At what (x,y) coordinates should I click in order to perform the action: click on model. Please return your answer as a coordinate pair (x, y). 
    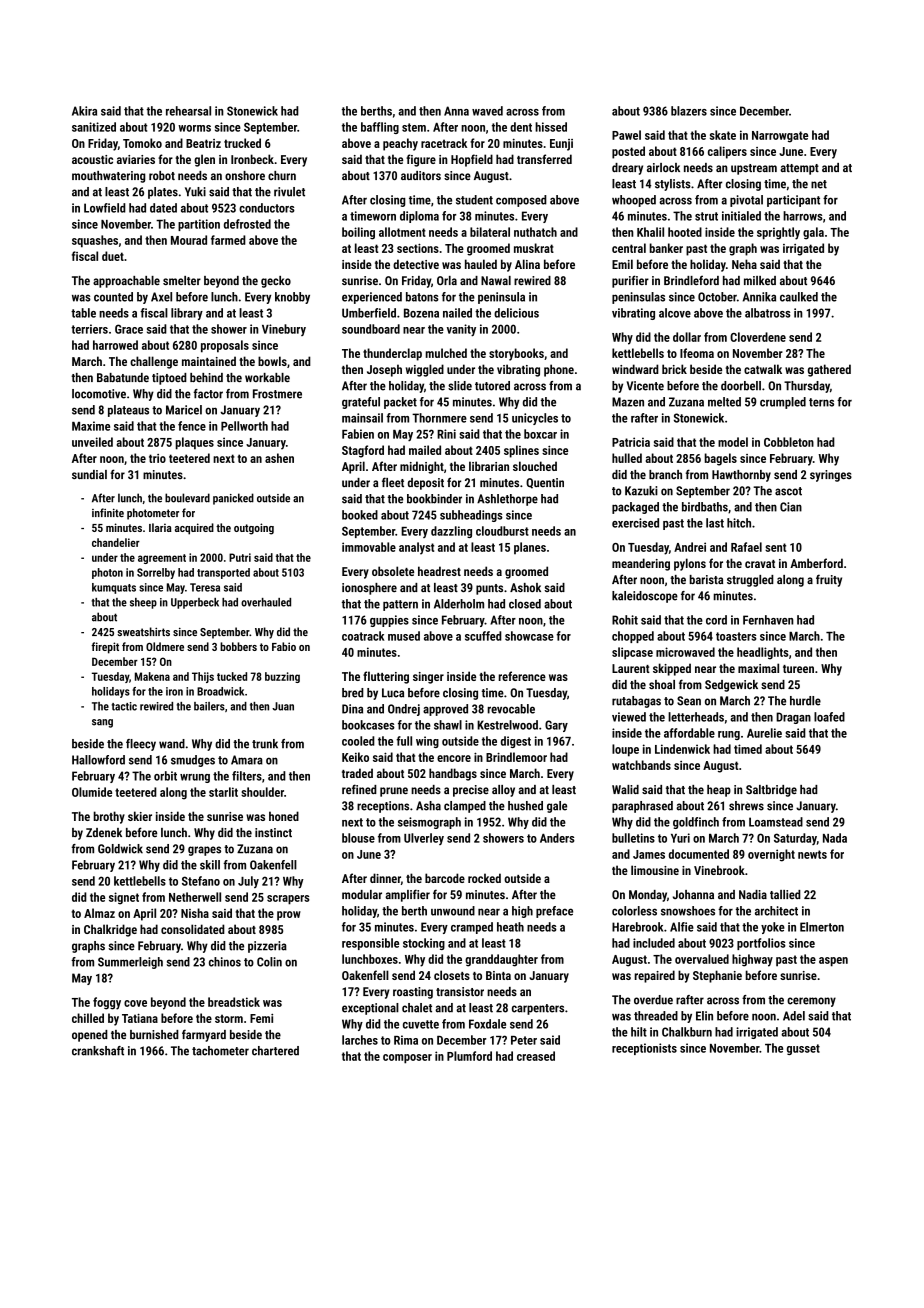
    Looking at the image, I should click on (733, 442).
